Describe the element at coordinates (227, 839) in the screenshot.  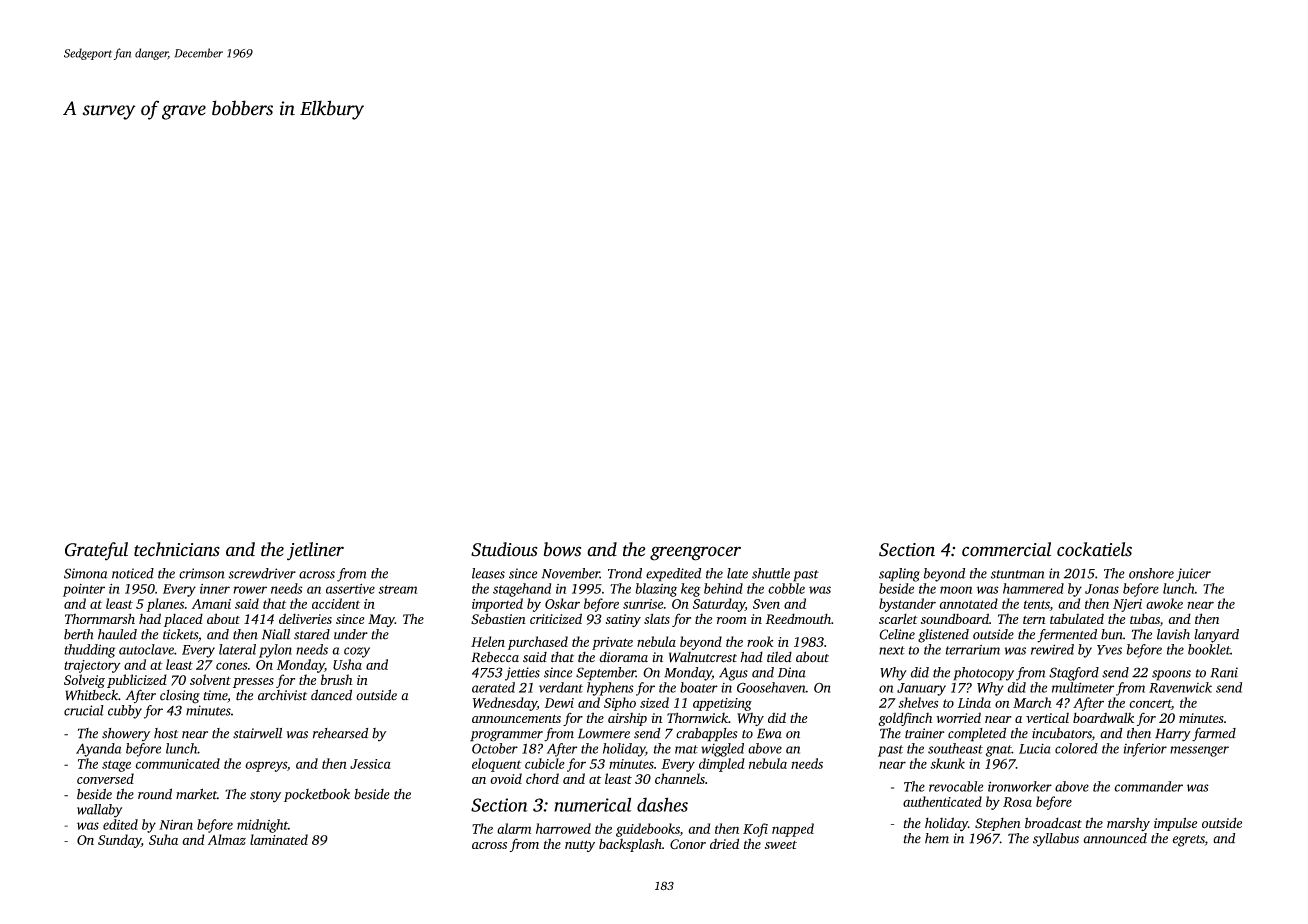
I see `Almaz` at that location.
